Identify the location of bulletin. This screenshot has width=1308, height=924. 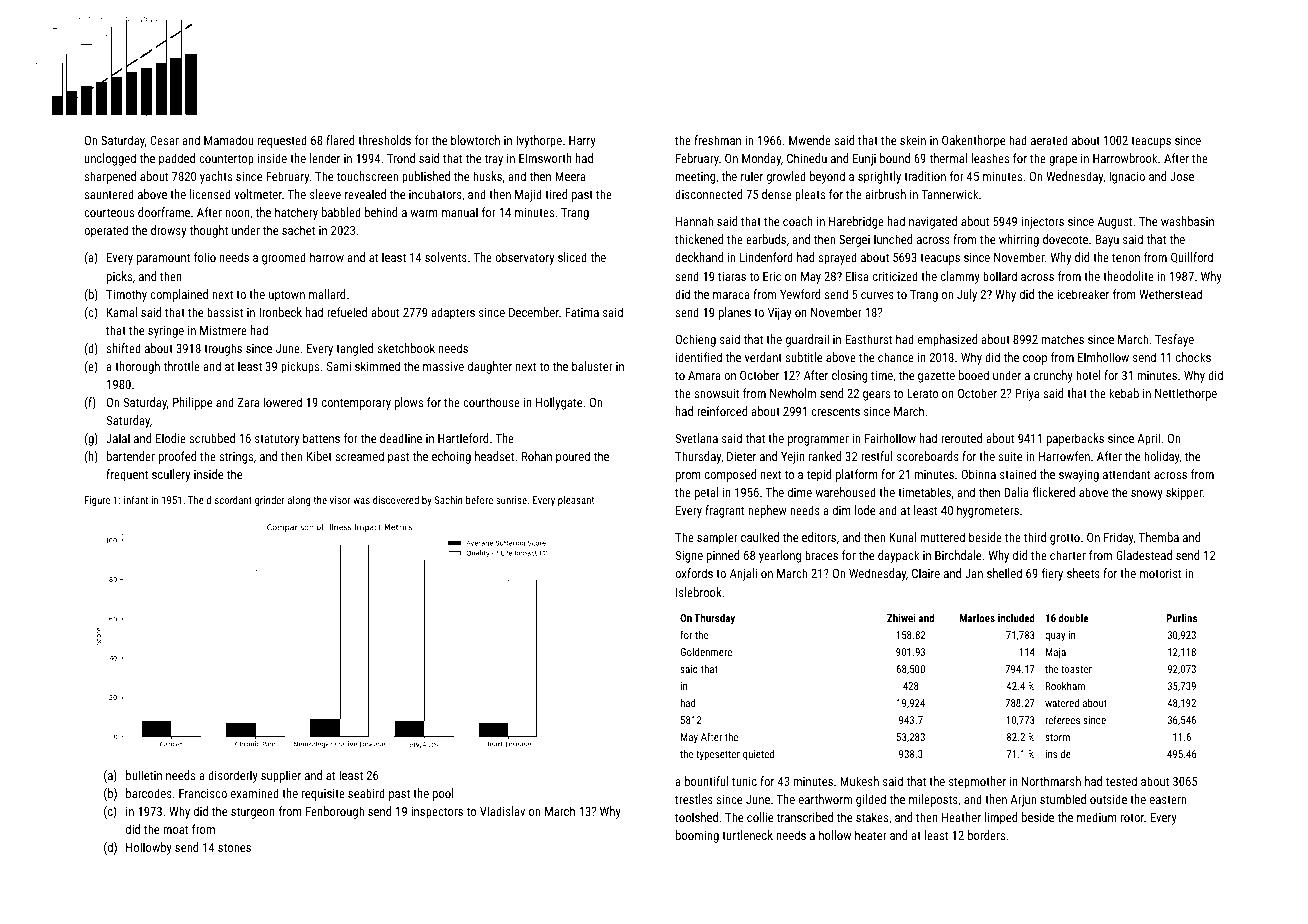
(144, 775).
